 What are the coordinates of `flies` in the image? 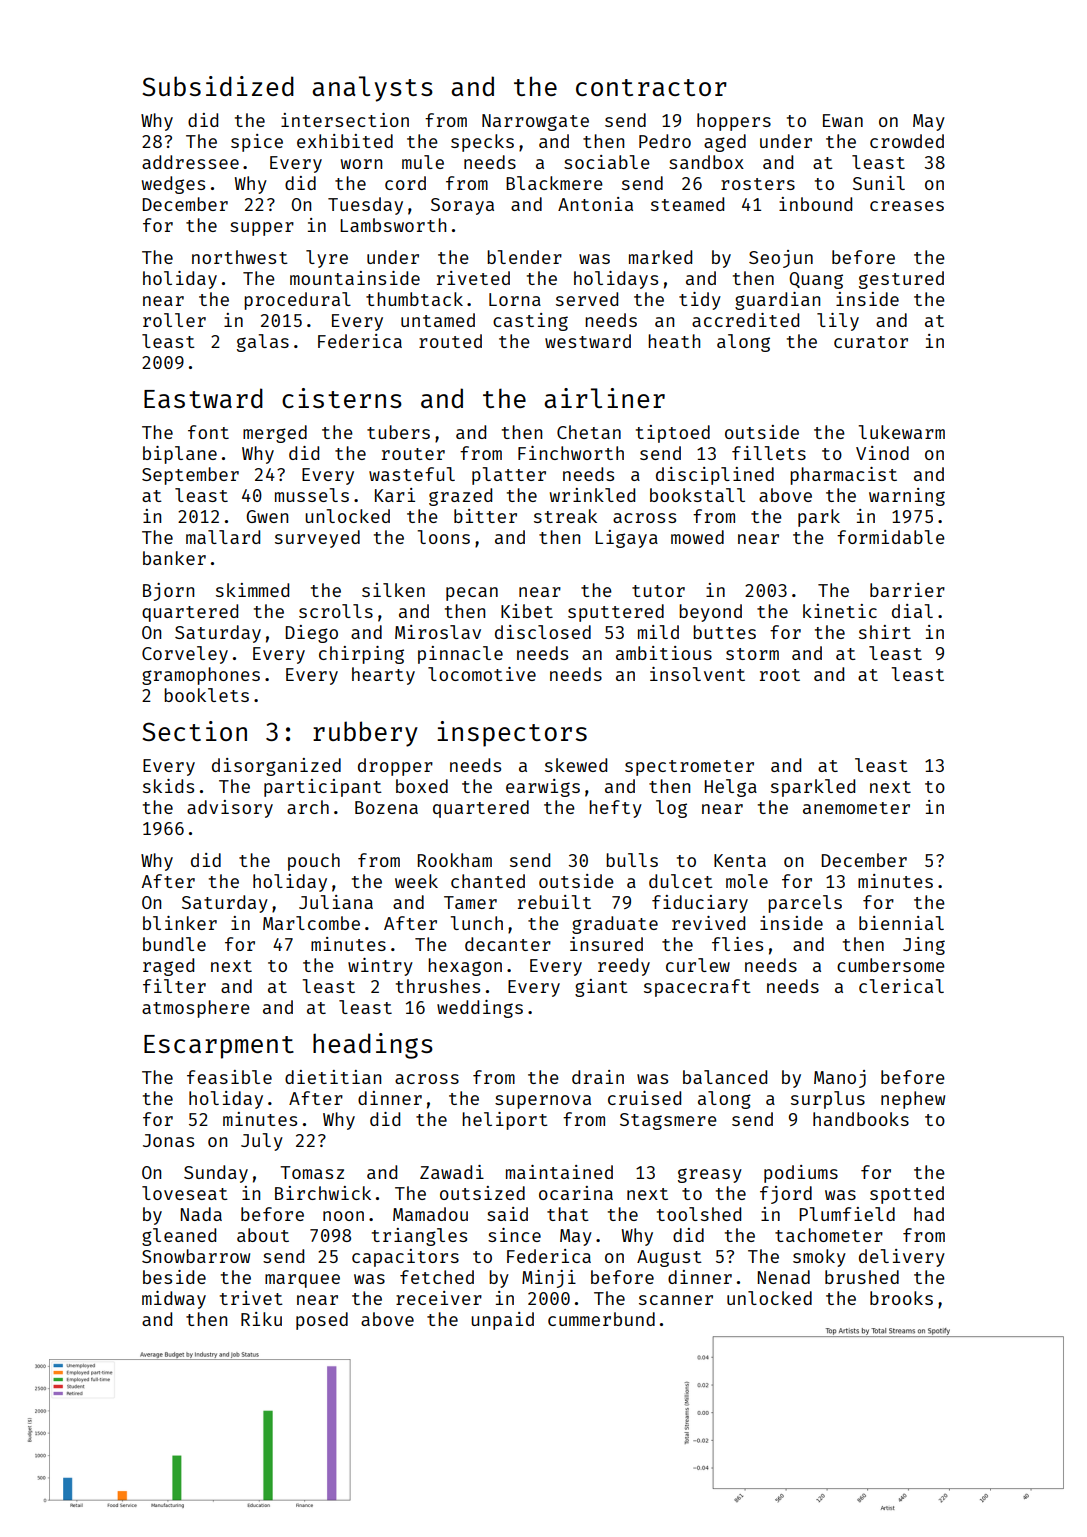 It's located at (737, 944).
